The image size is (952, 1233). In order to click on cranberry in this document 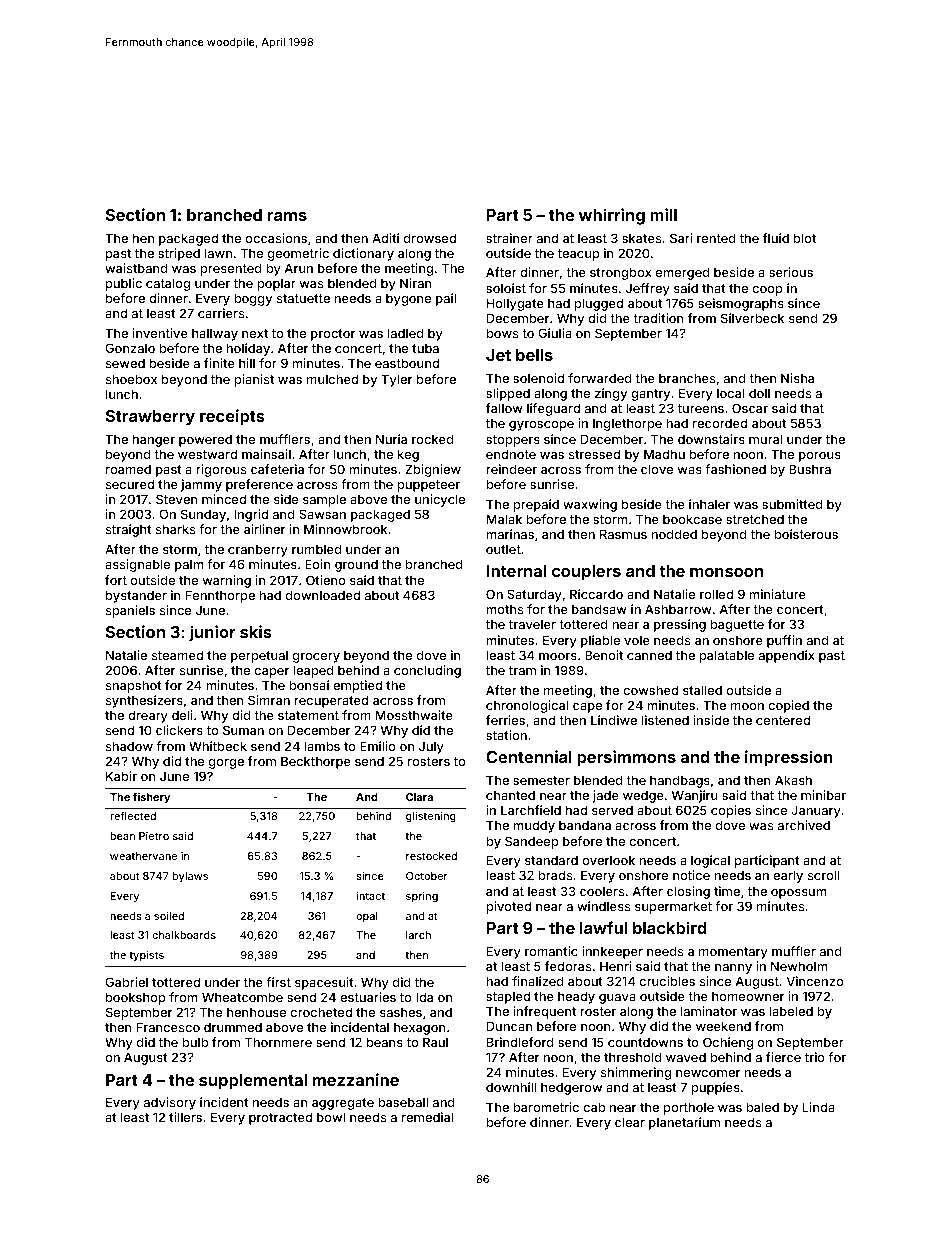, I will do `click(258, 550)`.
